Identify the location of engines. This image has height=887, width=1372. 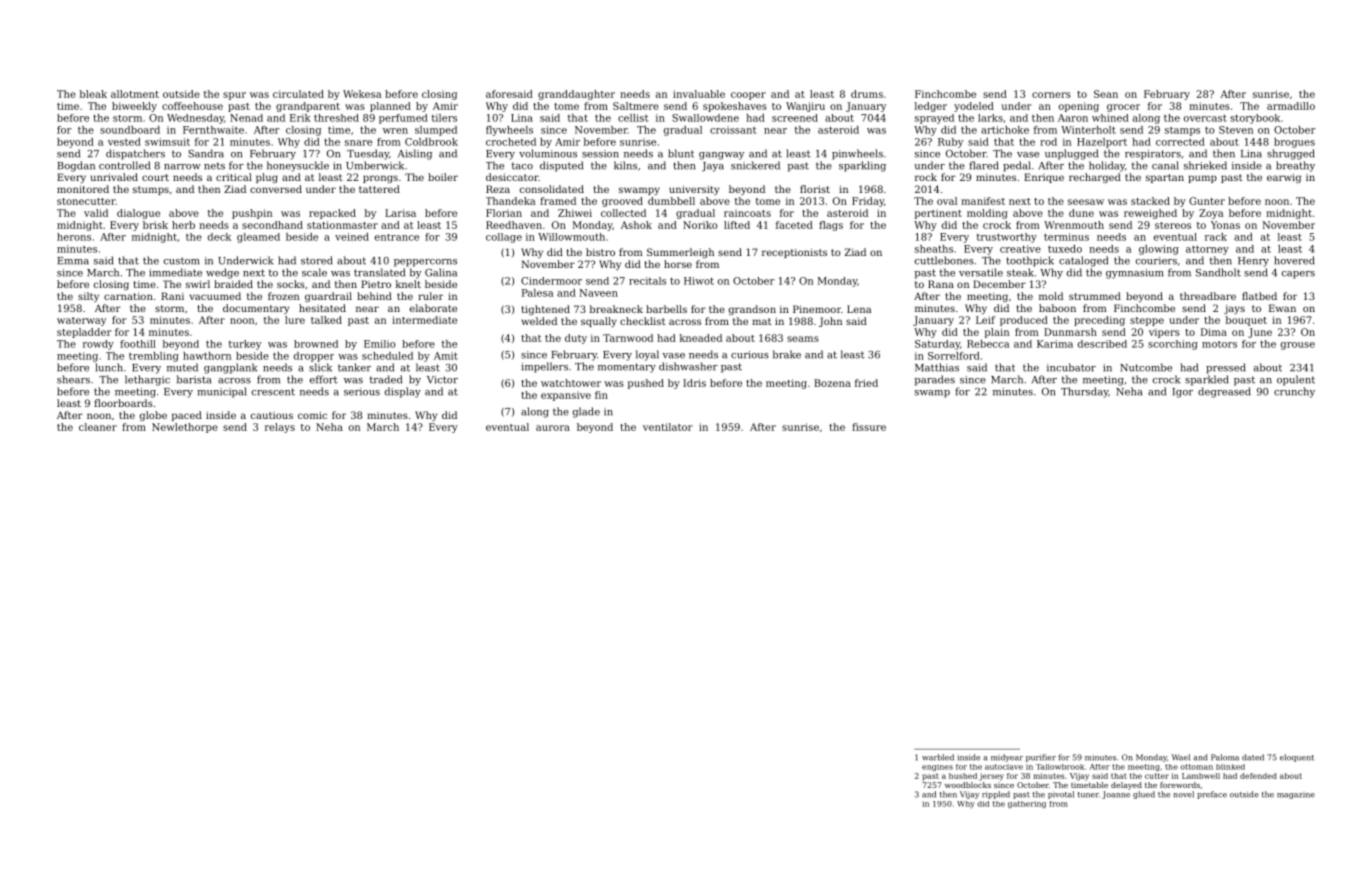
(937, 768).
